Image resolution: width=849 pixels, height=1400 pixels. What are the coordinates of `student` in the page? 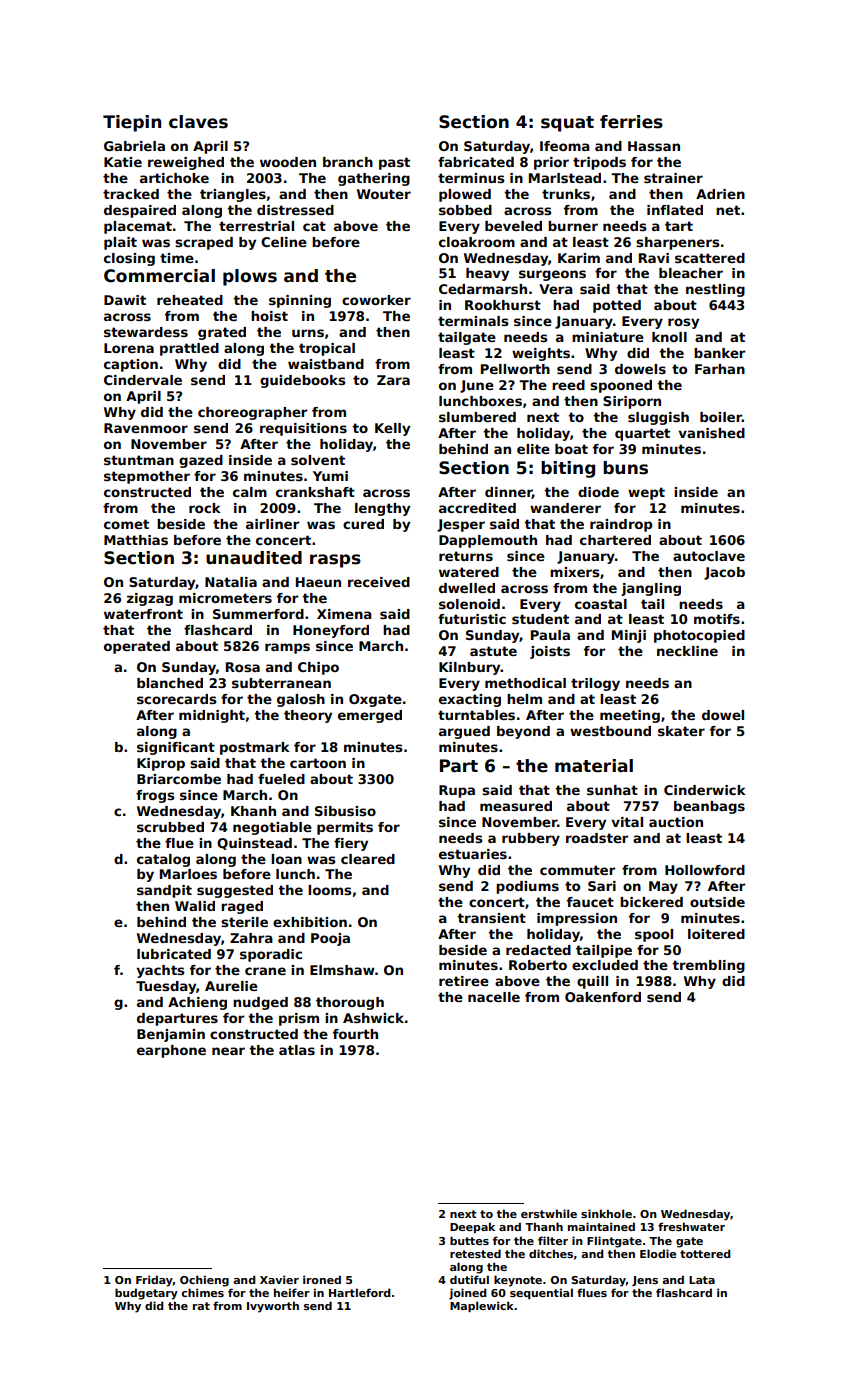 It's located at (540, 619).
